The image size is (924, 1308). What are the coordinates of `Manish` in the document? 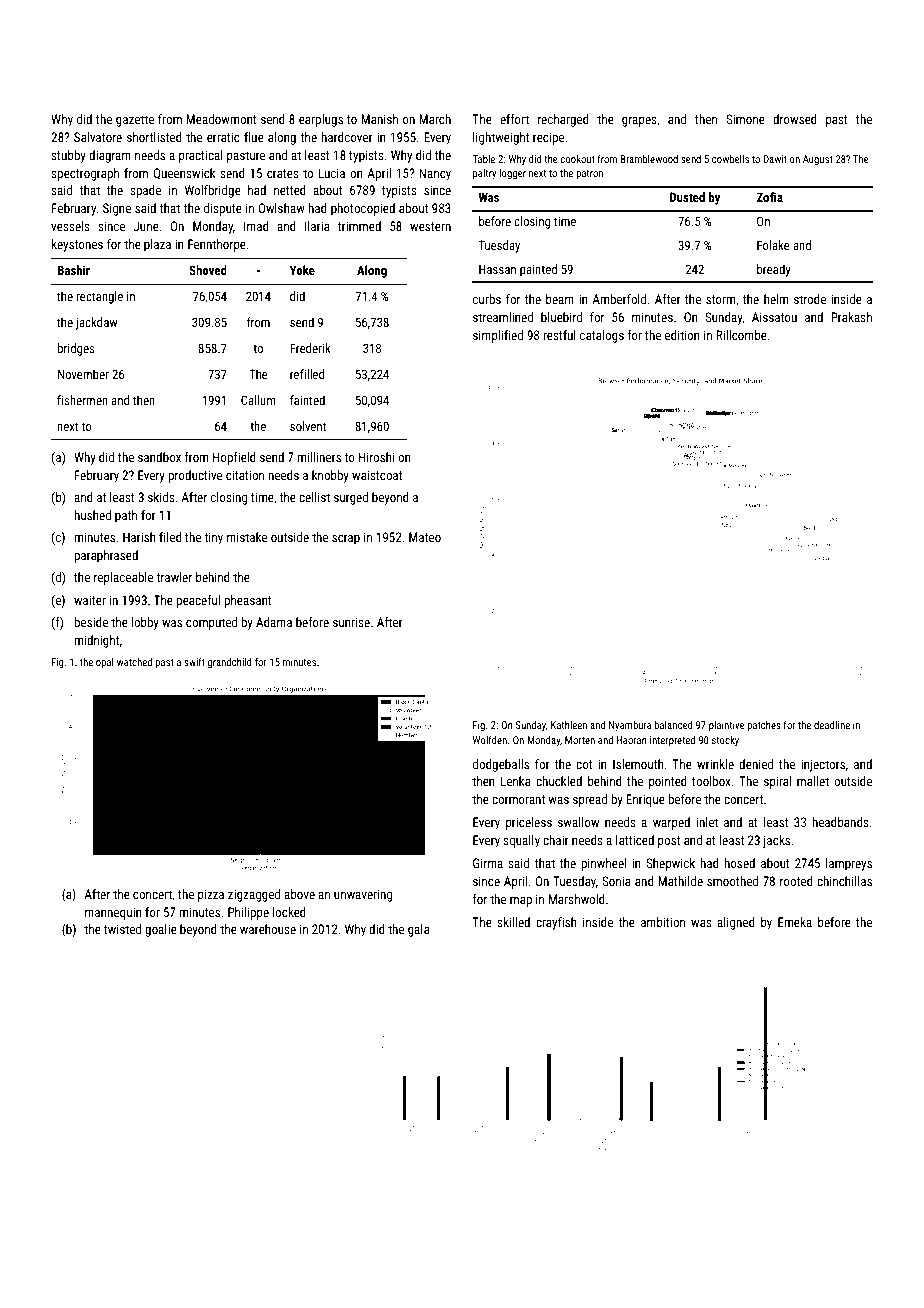 It's located at (379, 119).
